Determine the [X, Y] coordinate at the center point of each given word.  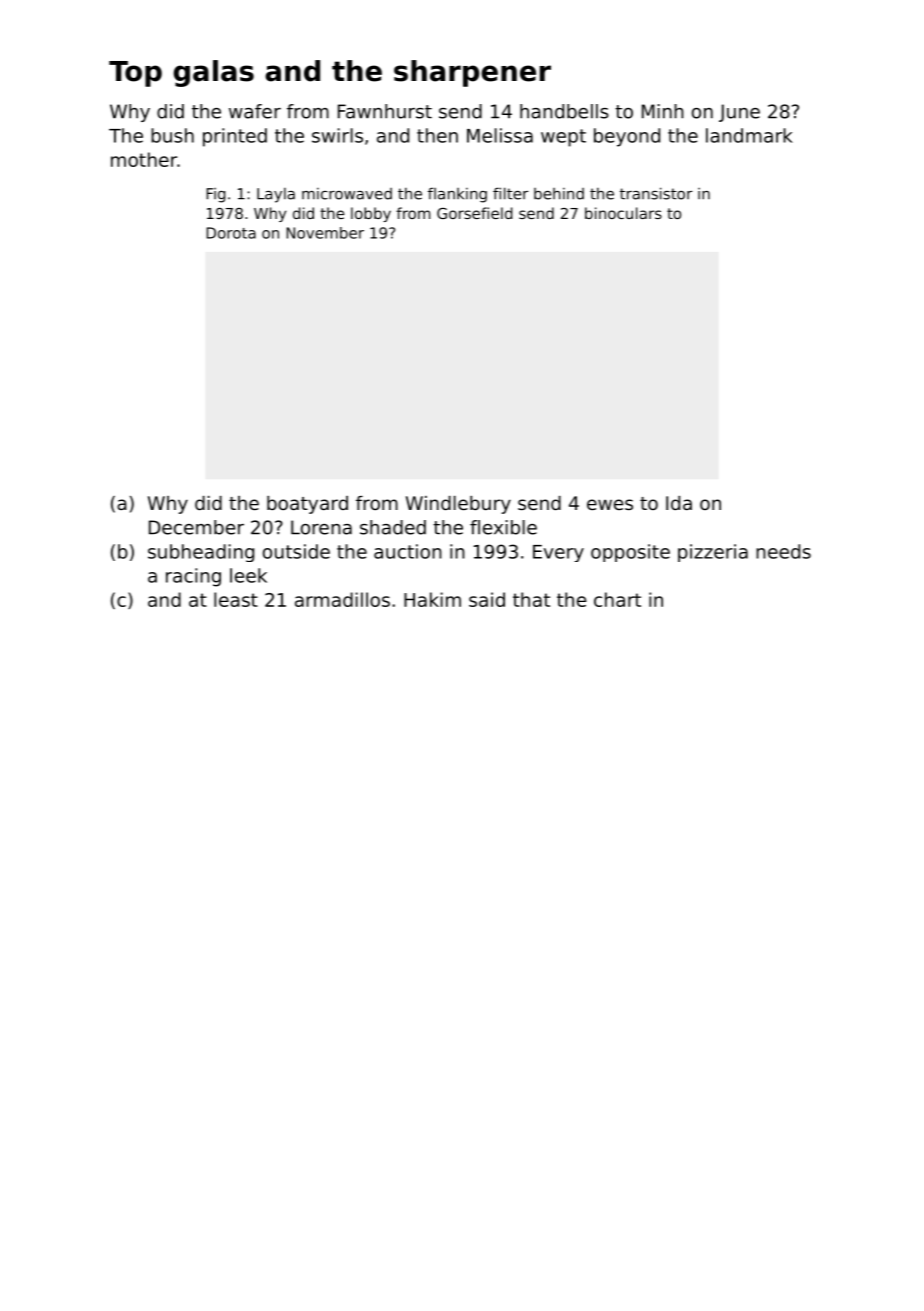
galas [214, 73]
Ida [679, 503]
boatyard [307, 505]
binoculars [623, 213]
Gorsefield [475, 213]
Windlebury [458, 505]
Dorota [231, 233]
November [325, 233]
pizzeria [713, 553]
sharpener [472, 73]
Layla [276, 195]
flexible [503, 527]
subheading [201, 553]
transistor [656, 193]
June [739, 113]
